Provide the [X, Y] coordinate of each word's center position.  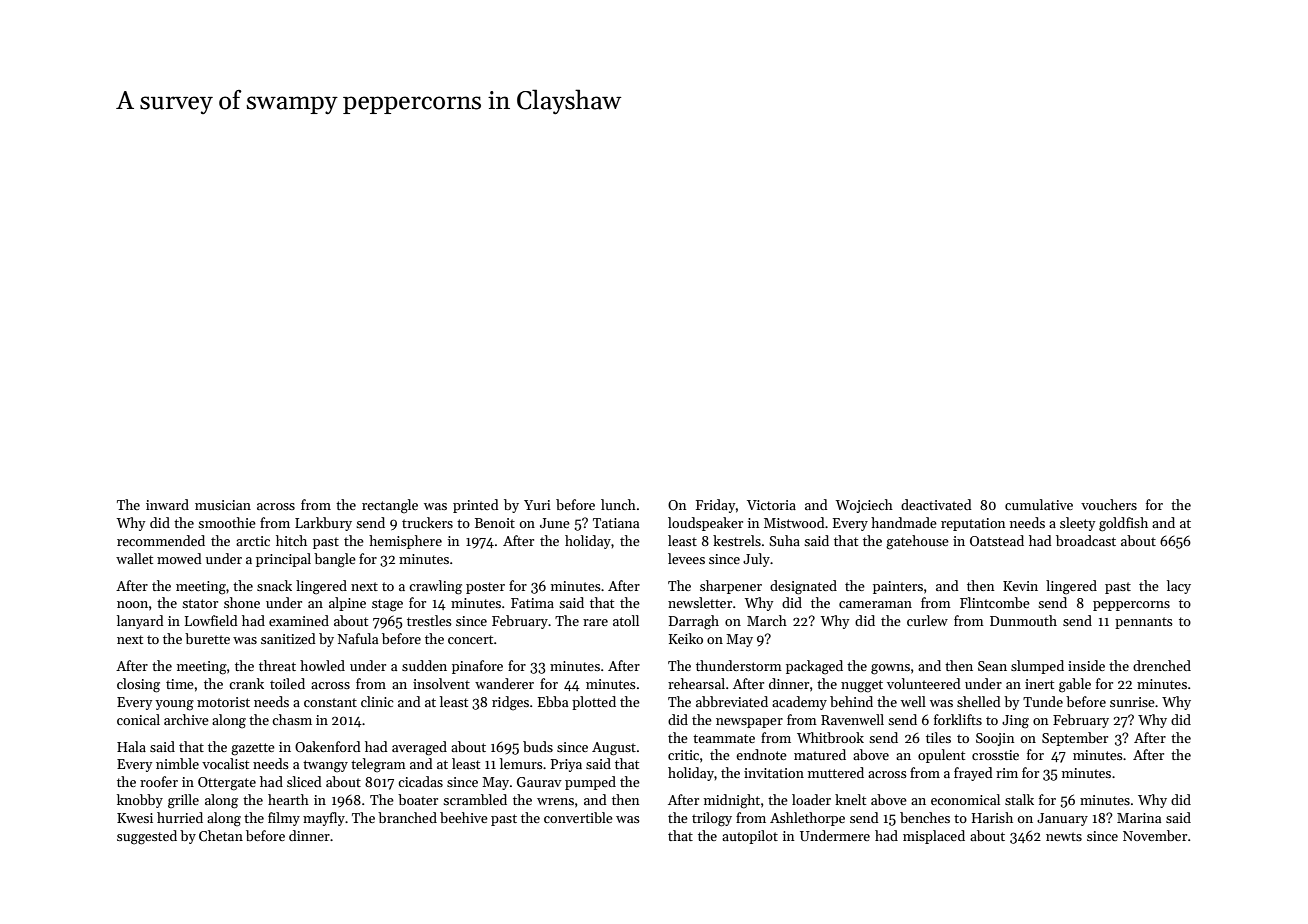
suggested [147, 837]
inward [167, 504]
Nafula [358, 638]
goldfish [1123, 524]
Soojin [995, 739]
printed [476, 506]
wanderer [504, 683]
